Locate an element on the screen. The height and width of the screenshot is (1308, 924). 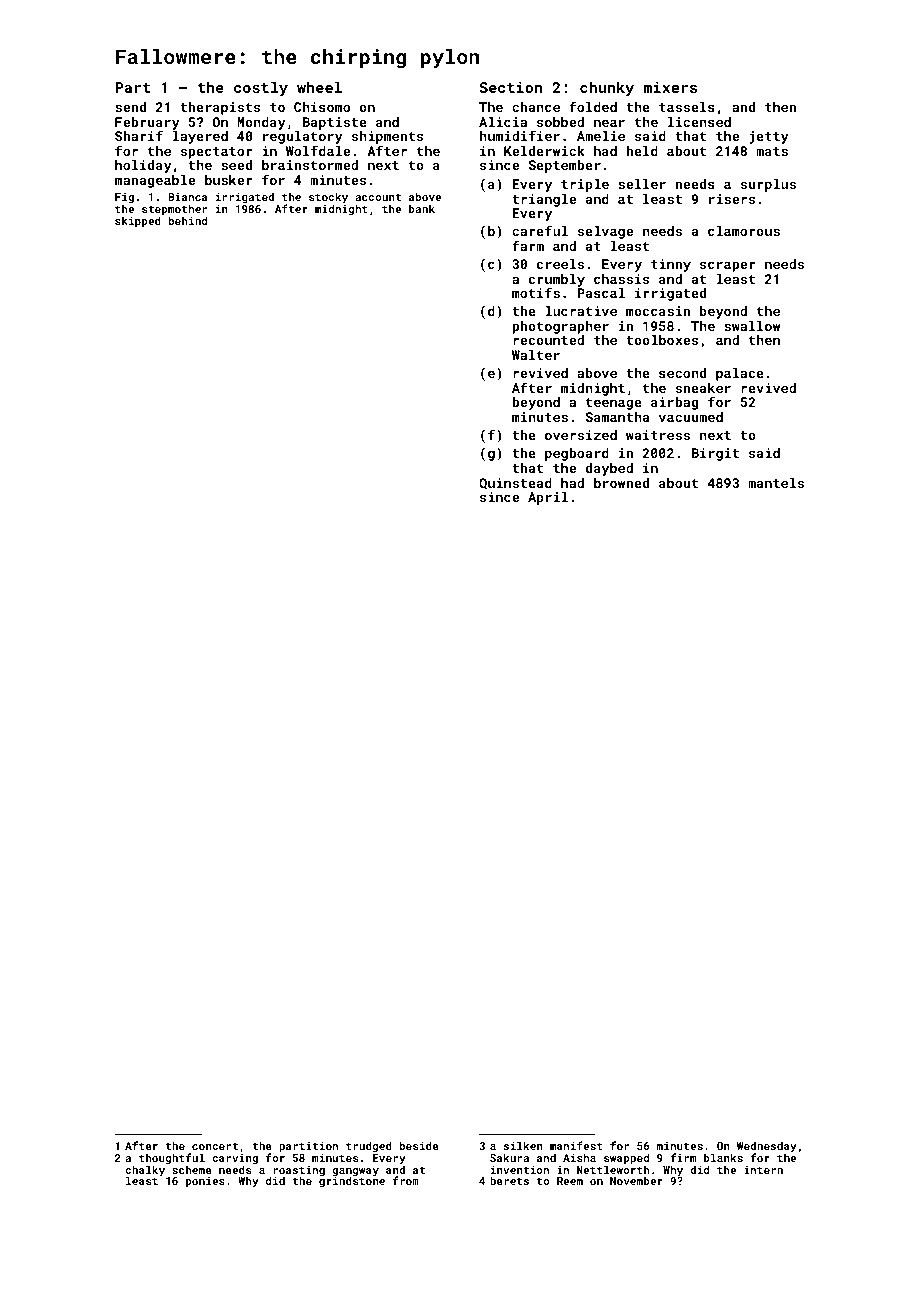
manageable is located at coordinates (155, 181).
